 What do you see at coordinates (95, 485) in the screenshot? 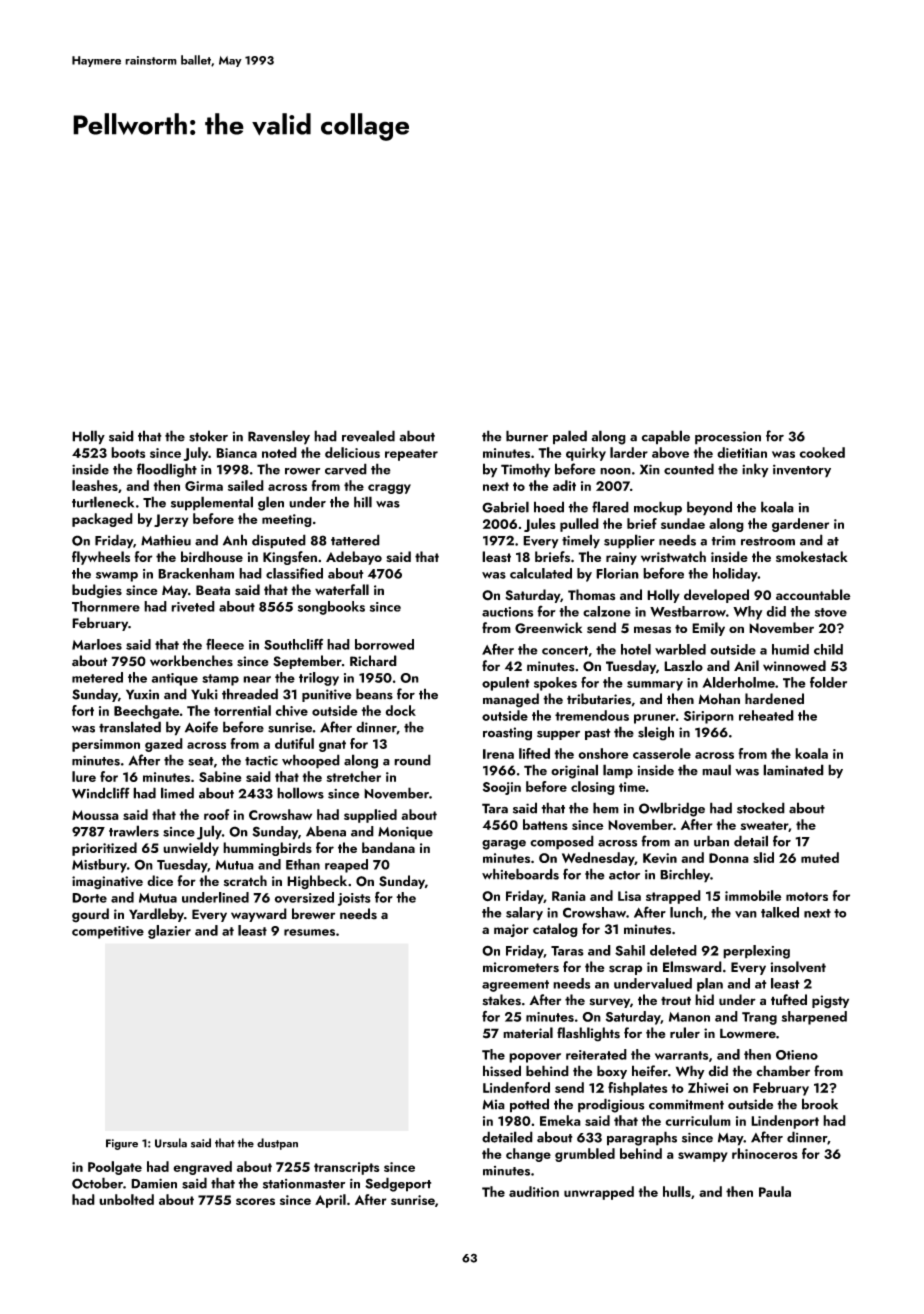
I see `leashes` at bounding box center [95, 485].
